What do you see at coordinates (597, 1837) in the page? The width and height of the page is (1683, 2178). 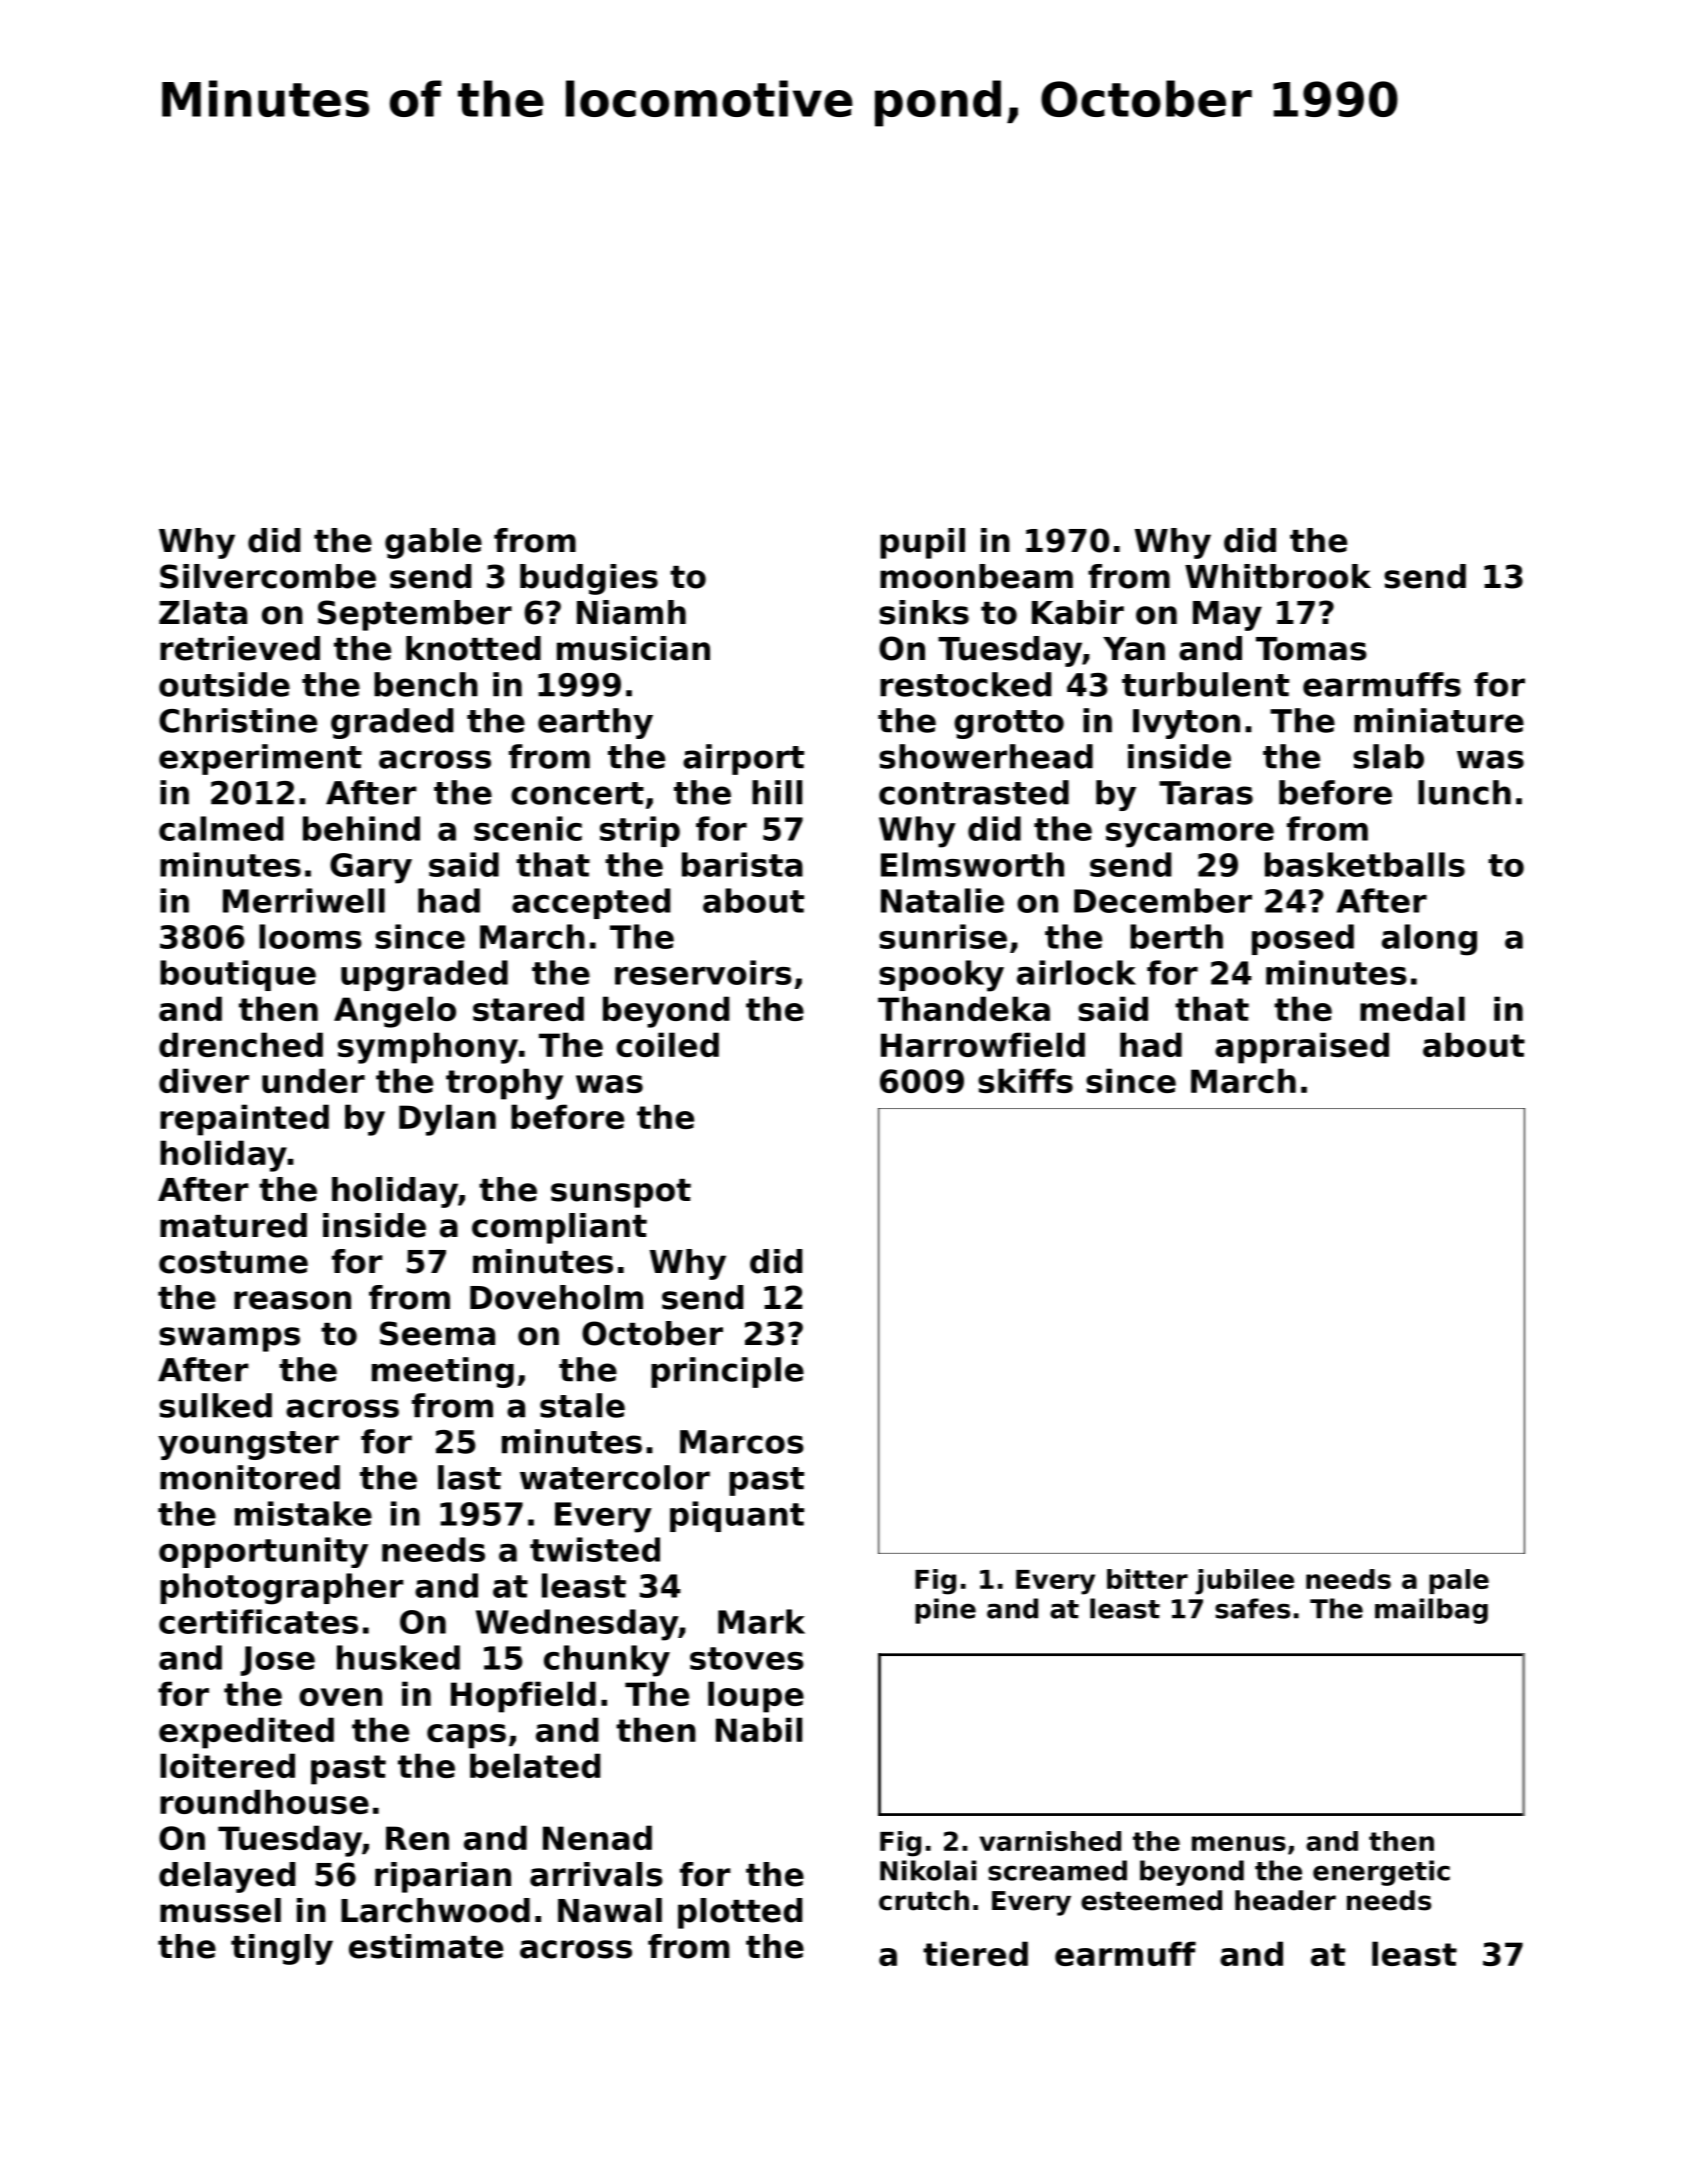 I see `Nenad` at bounding box center [597, 1837].
